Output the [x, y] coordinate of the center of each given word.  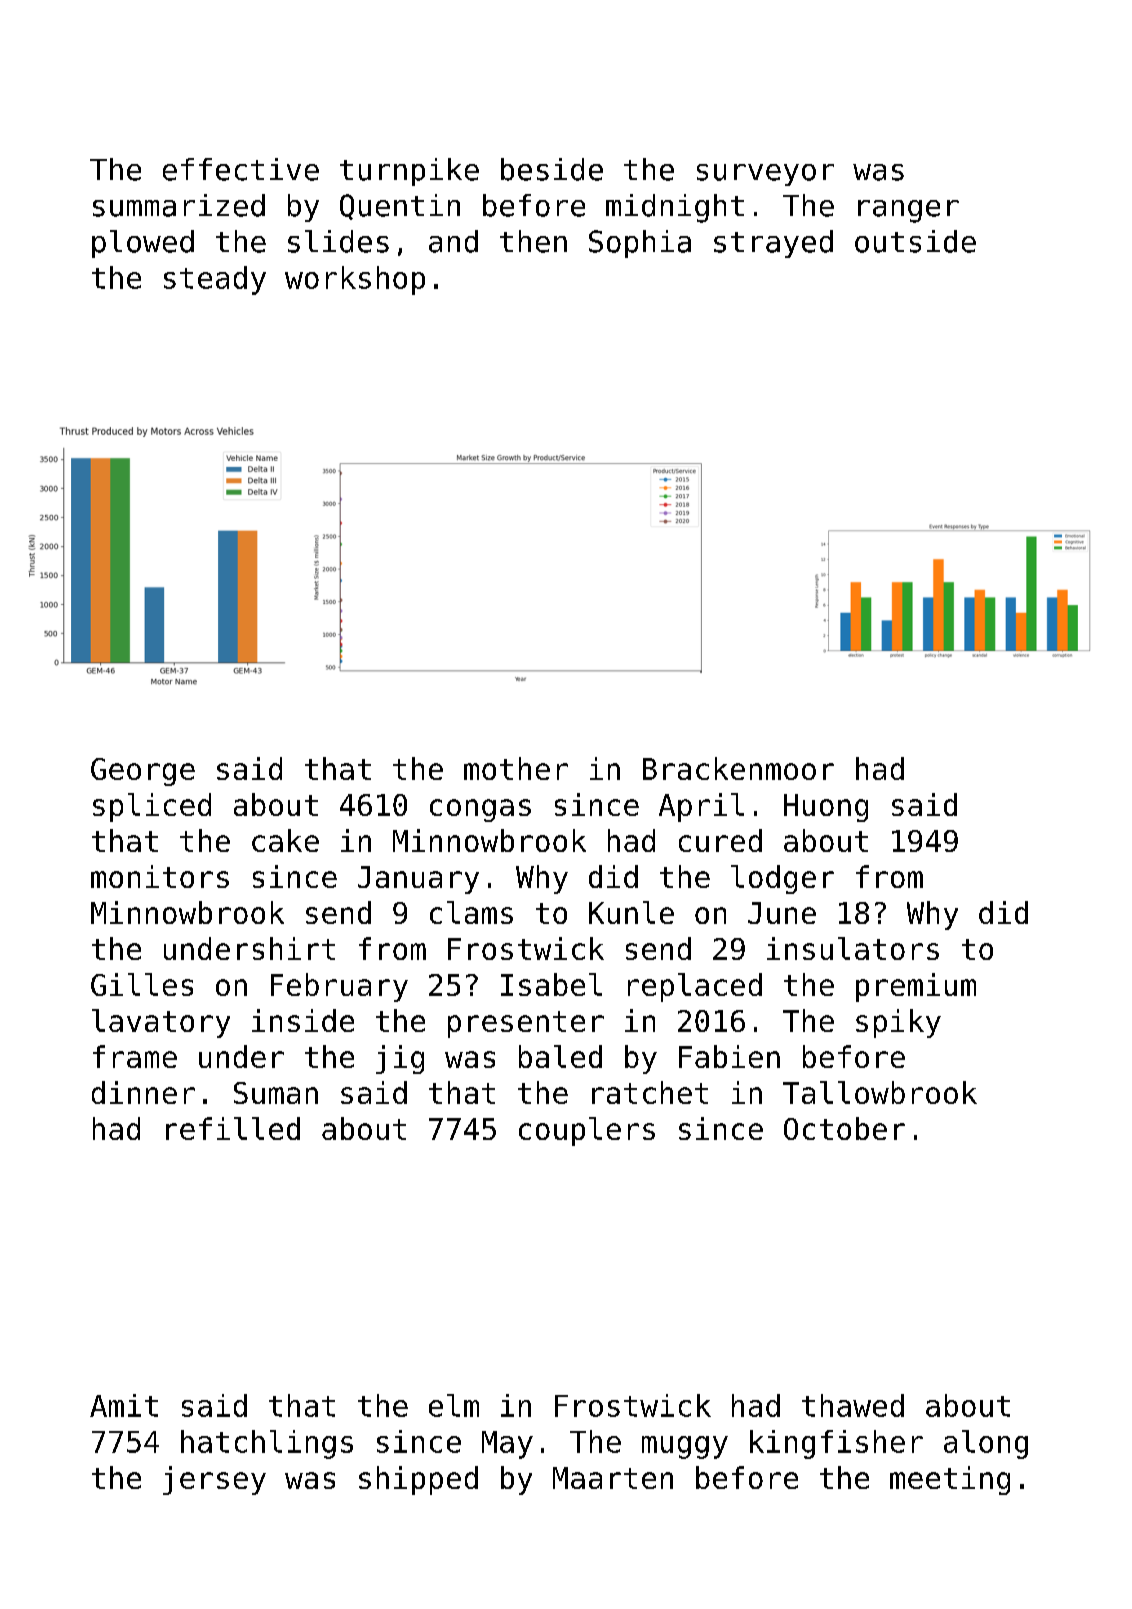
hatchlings [267, 1444]
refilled [233, 1128]
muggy [685, 1447]
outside [915, 241]
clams [471, 912]
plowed [143, 244]
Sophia [640, 244]
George [143, 772]
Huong [826, 808]
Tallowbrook [880, 1092]
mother [516, 768]
